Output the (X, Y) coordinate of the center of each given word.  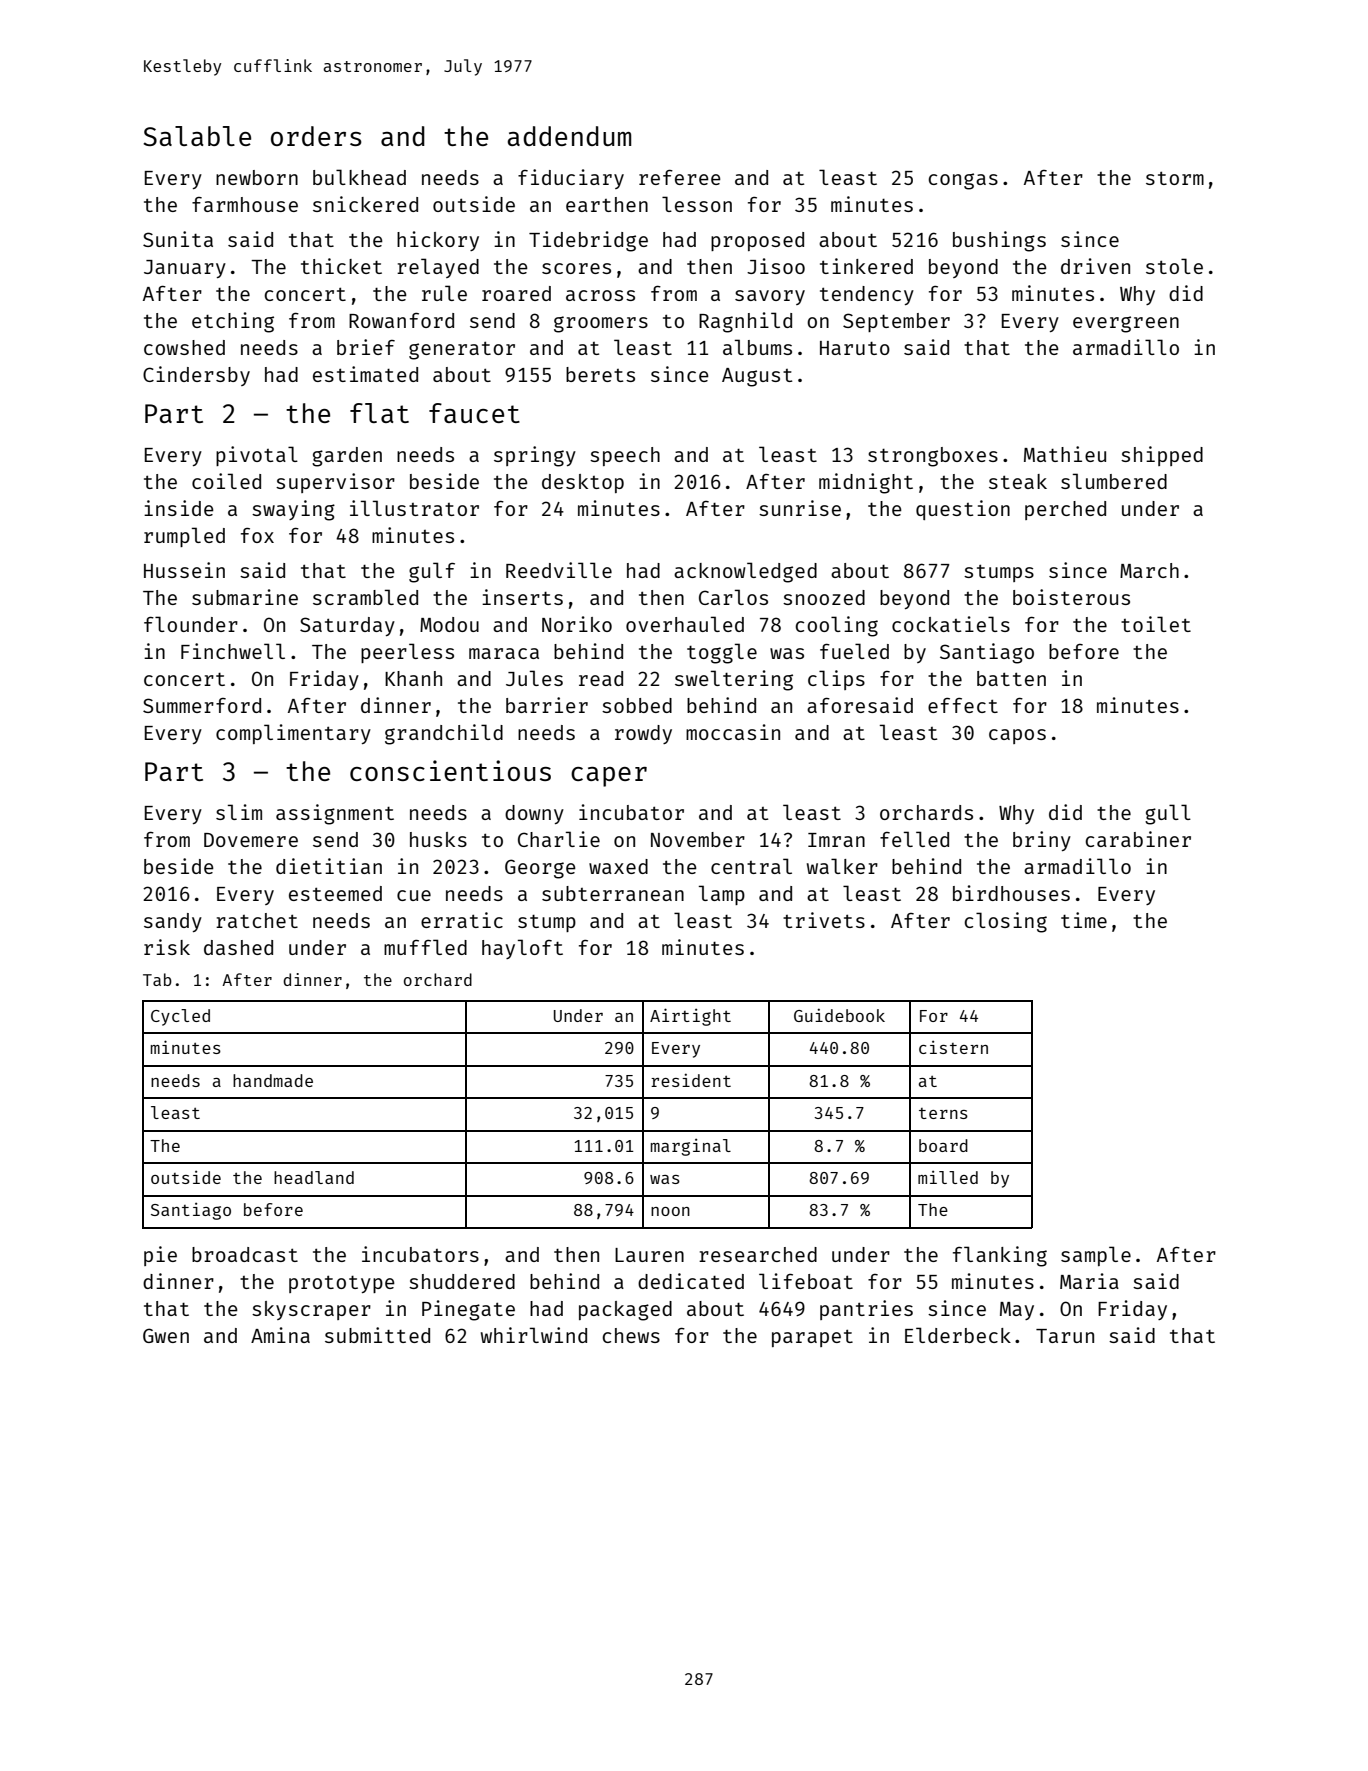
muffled (425, 947)
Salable (197, 136)
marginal (691, 1147)
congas (963, 181)
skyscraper (311, 1310)
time (1084, 920)
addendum (569, 136)
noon (670, 1211)
